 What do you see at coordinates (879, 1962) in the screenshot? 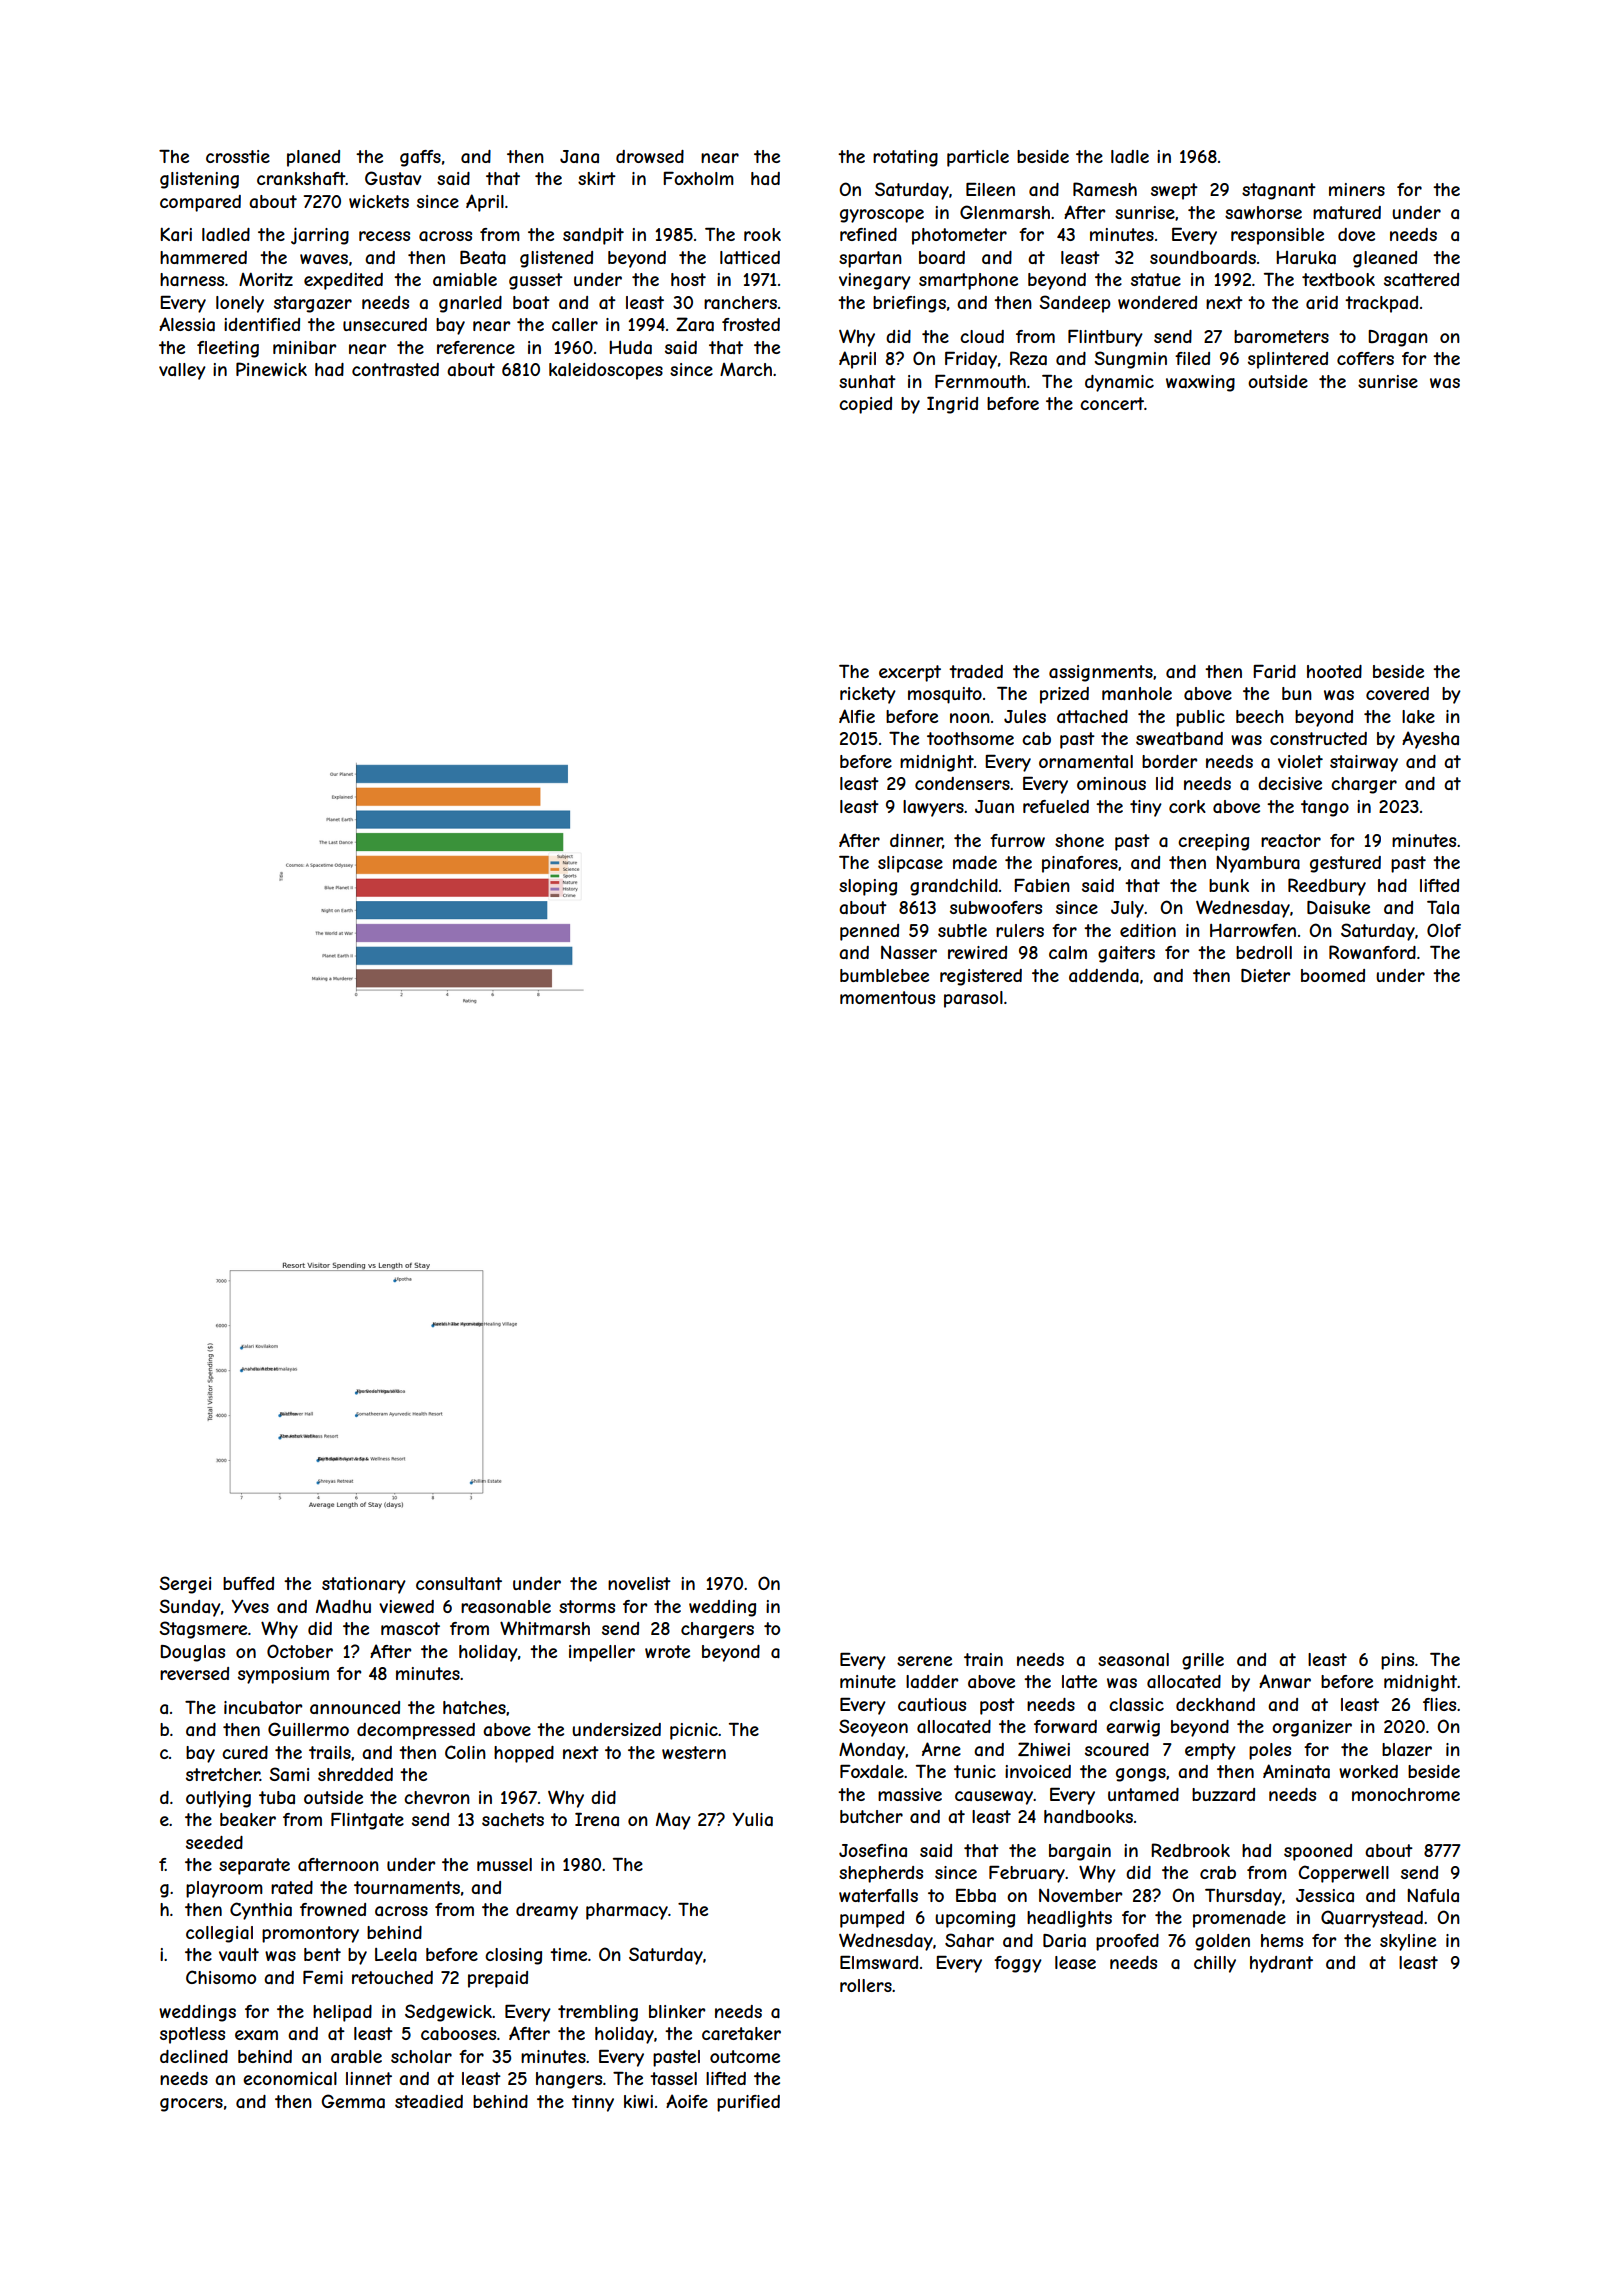
I see `Elmsward` at bounding box center [879, 1962].
